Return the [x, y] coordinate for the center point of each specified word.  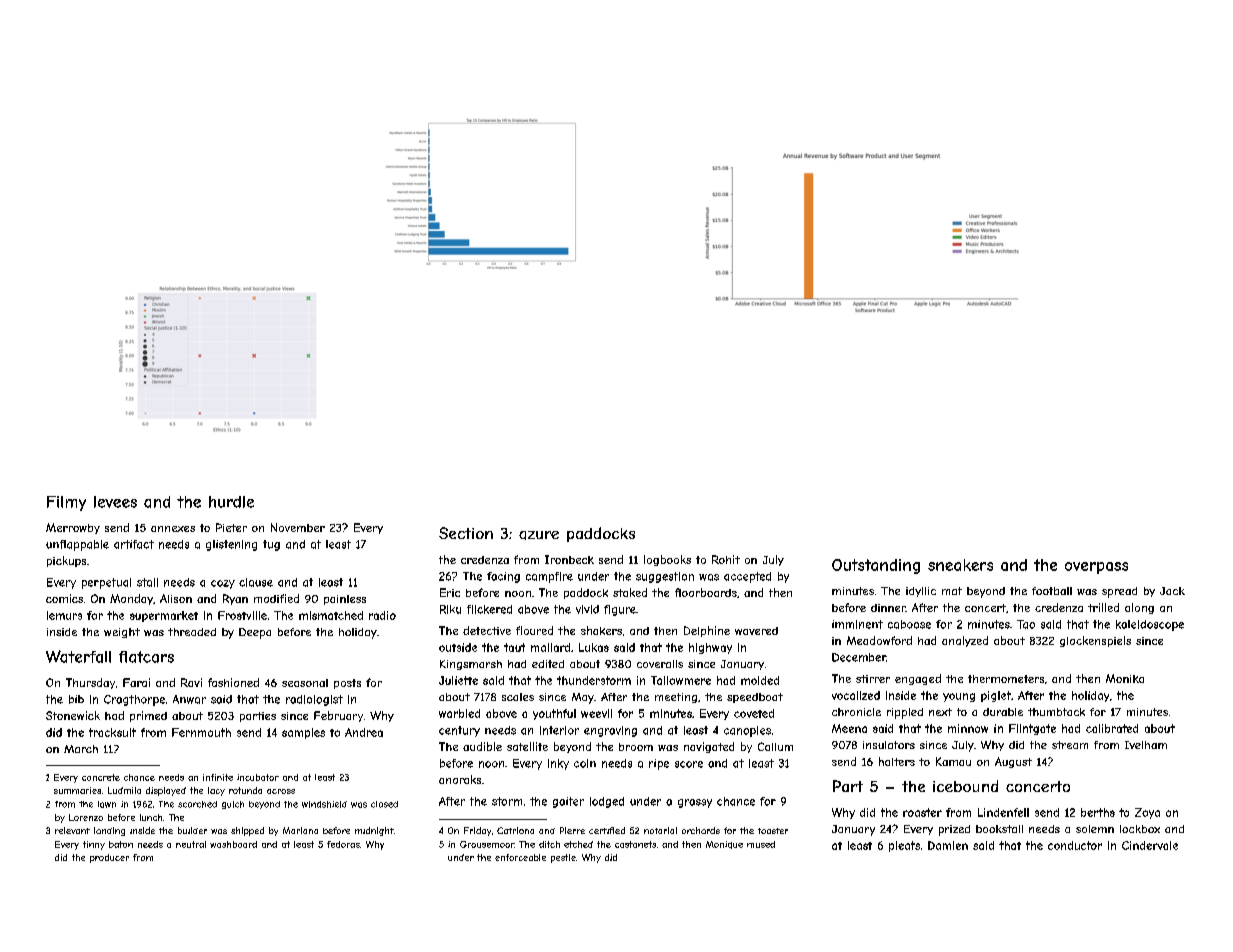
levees [115, 502]
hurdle [231, 502]
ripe [659, 764]
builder [192, 830]
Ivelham [1146, 745]
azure [539, 535]
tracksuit [112, 732]
